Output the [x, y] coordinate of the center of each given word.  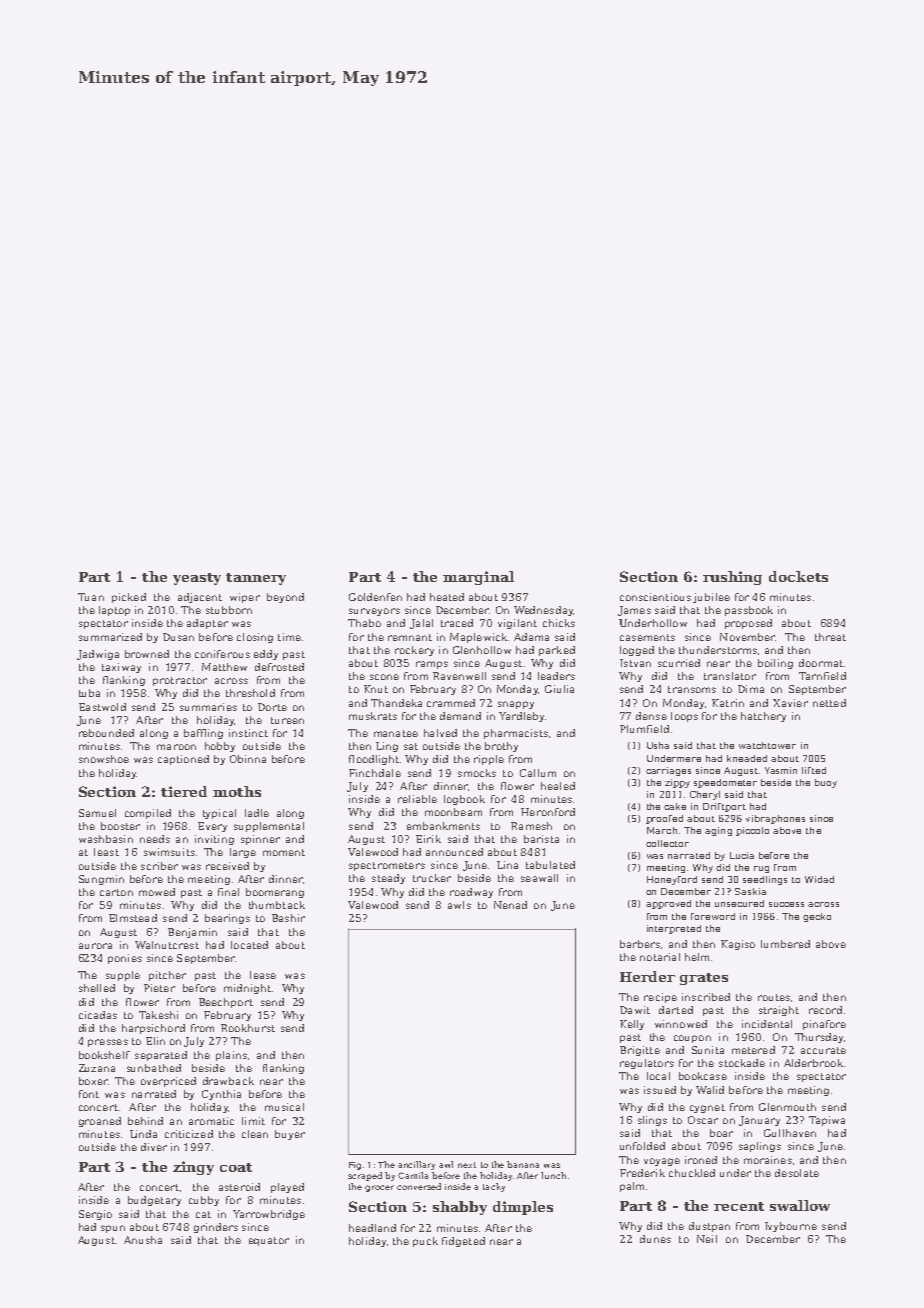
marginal [478, 578]
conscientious [655, 597]
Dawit [635, 1010]
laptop [114, 611]
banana [523, 1164]
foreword [713, 916]
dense [651, 716]
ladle [257, 813]
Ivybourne [791, 1227]
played [287, 1188]
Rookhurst [248, 1028]
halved [440, 733]
